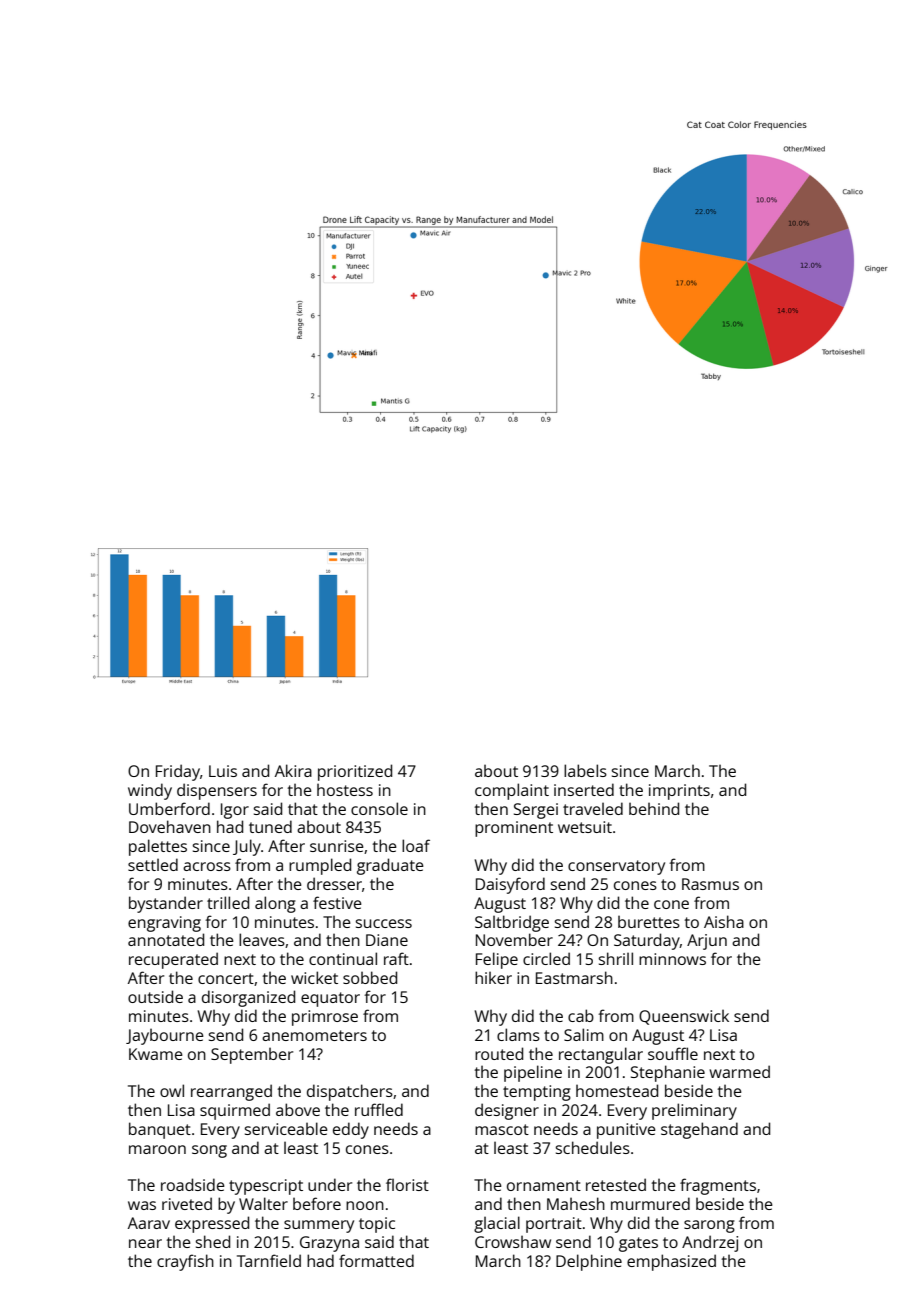 The height and width of the screenshot is (1316, 908). Describe the element at coordinates (584, 789) in the screenshot. I see `inserted` at that location.
